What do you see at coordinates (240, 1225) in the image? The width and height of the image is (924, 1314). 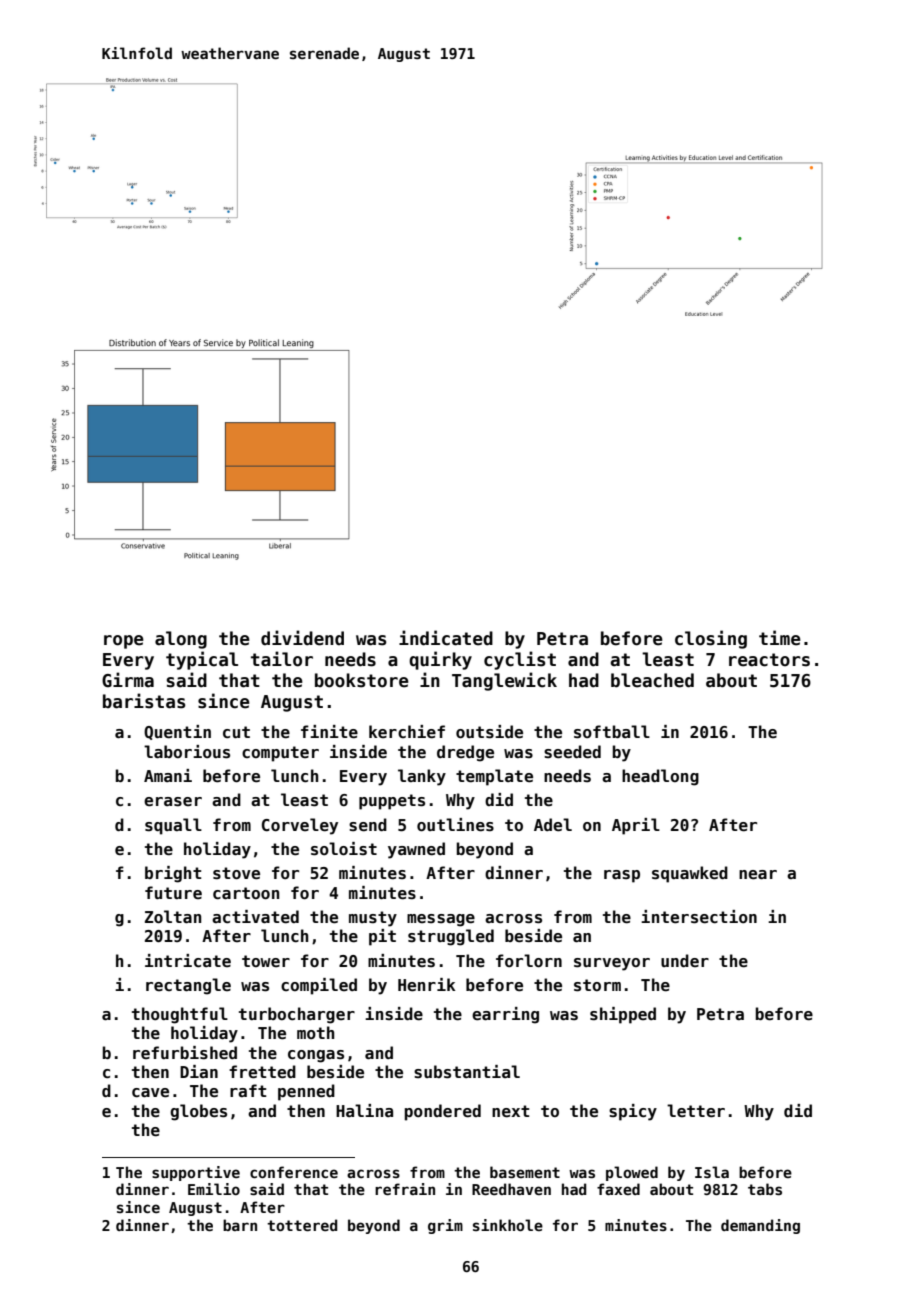 I see `barn` at bounding box center [240, 1225].
